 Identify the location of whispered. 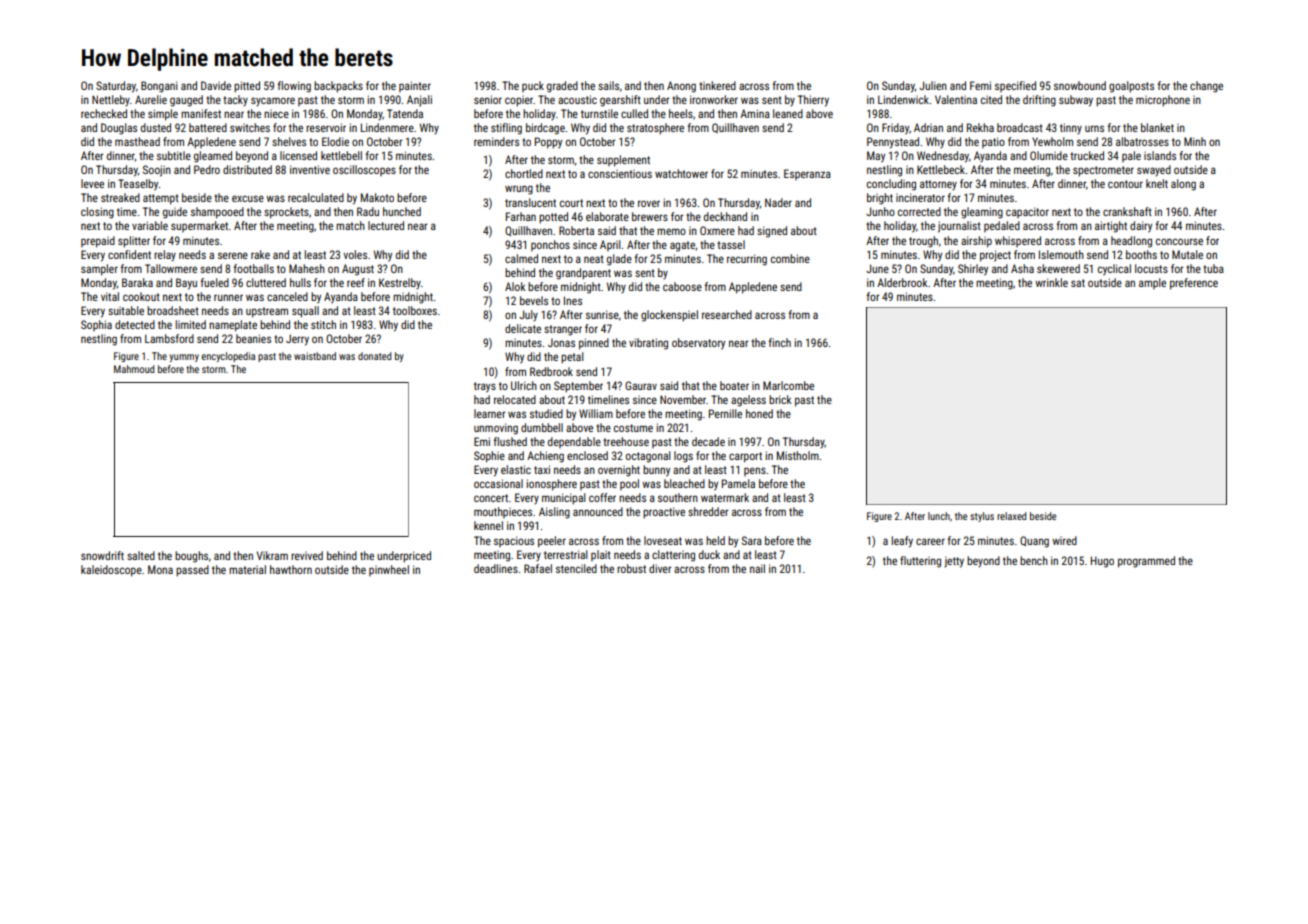
(1018, 241).
